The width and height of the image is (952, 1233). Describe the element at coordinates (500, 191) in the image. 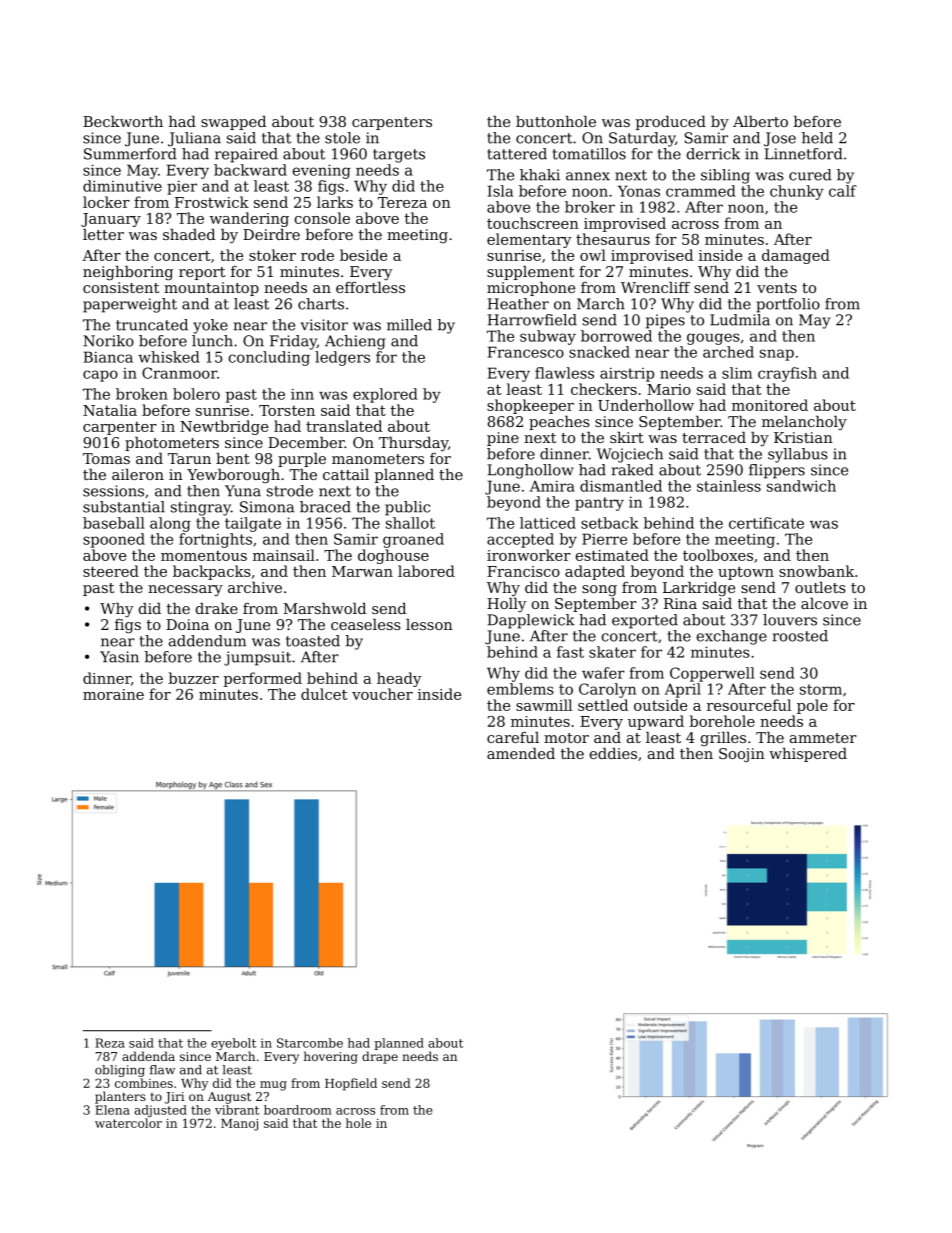

I see `Isla` at that location.
